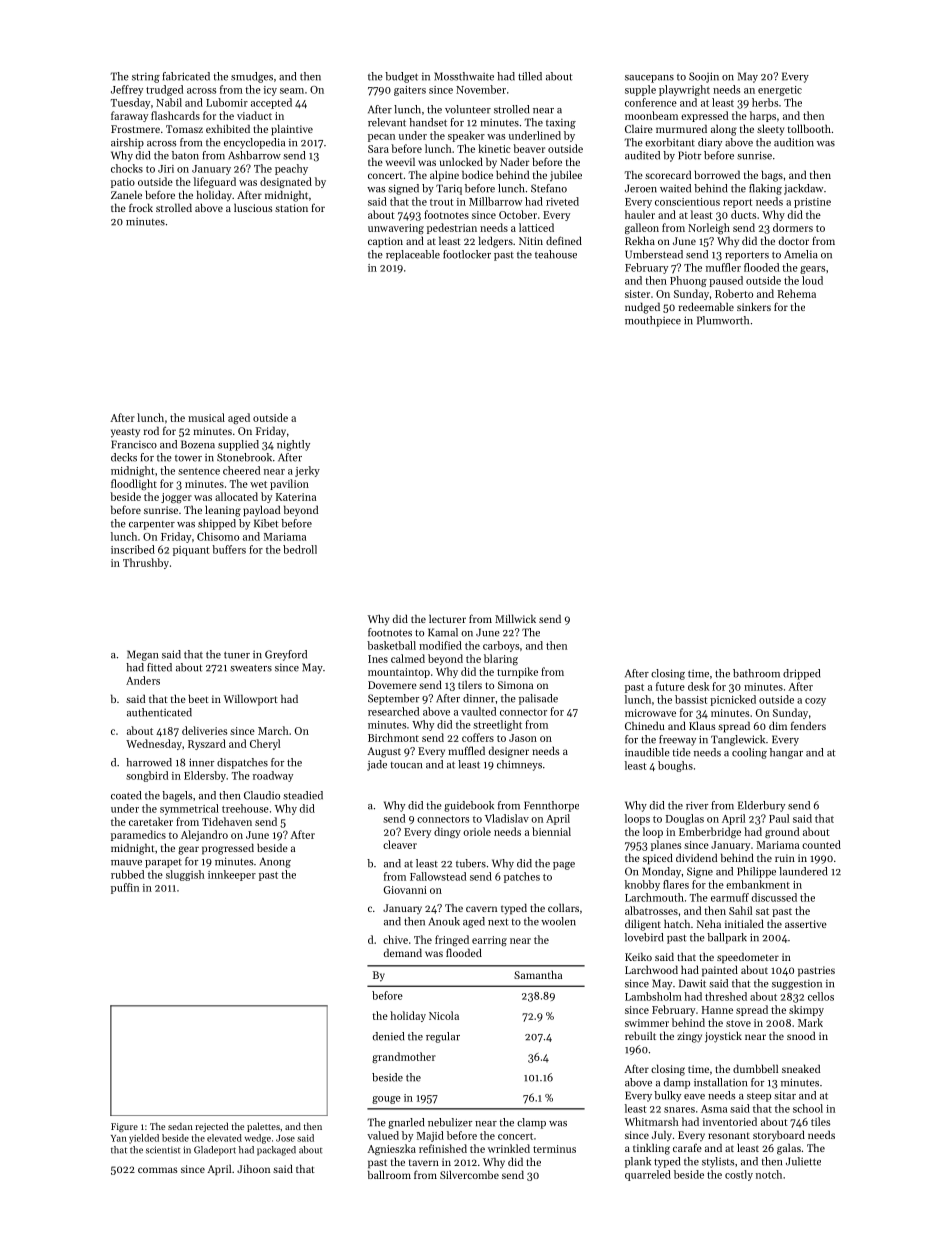  Describe the element at coordinates (158, 1170) in the page. I see `commas` at that location.
